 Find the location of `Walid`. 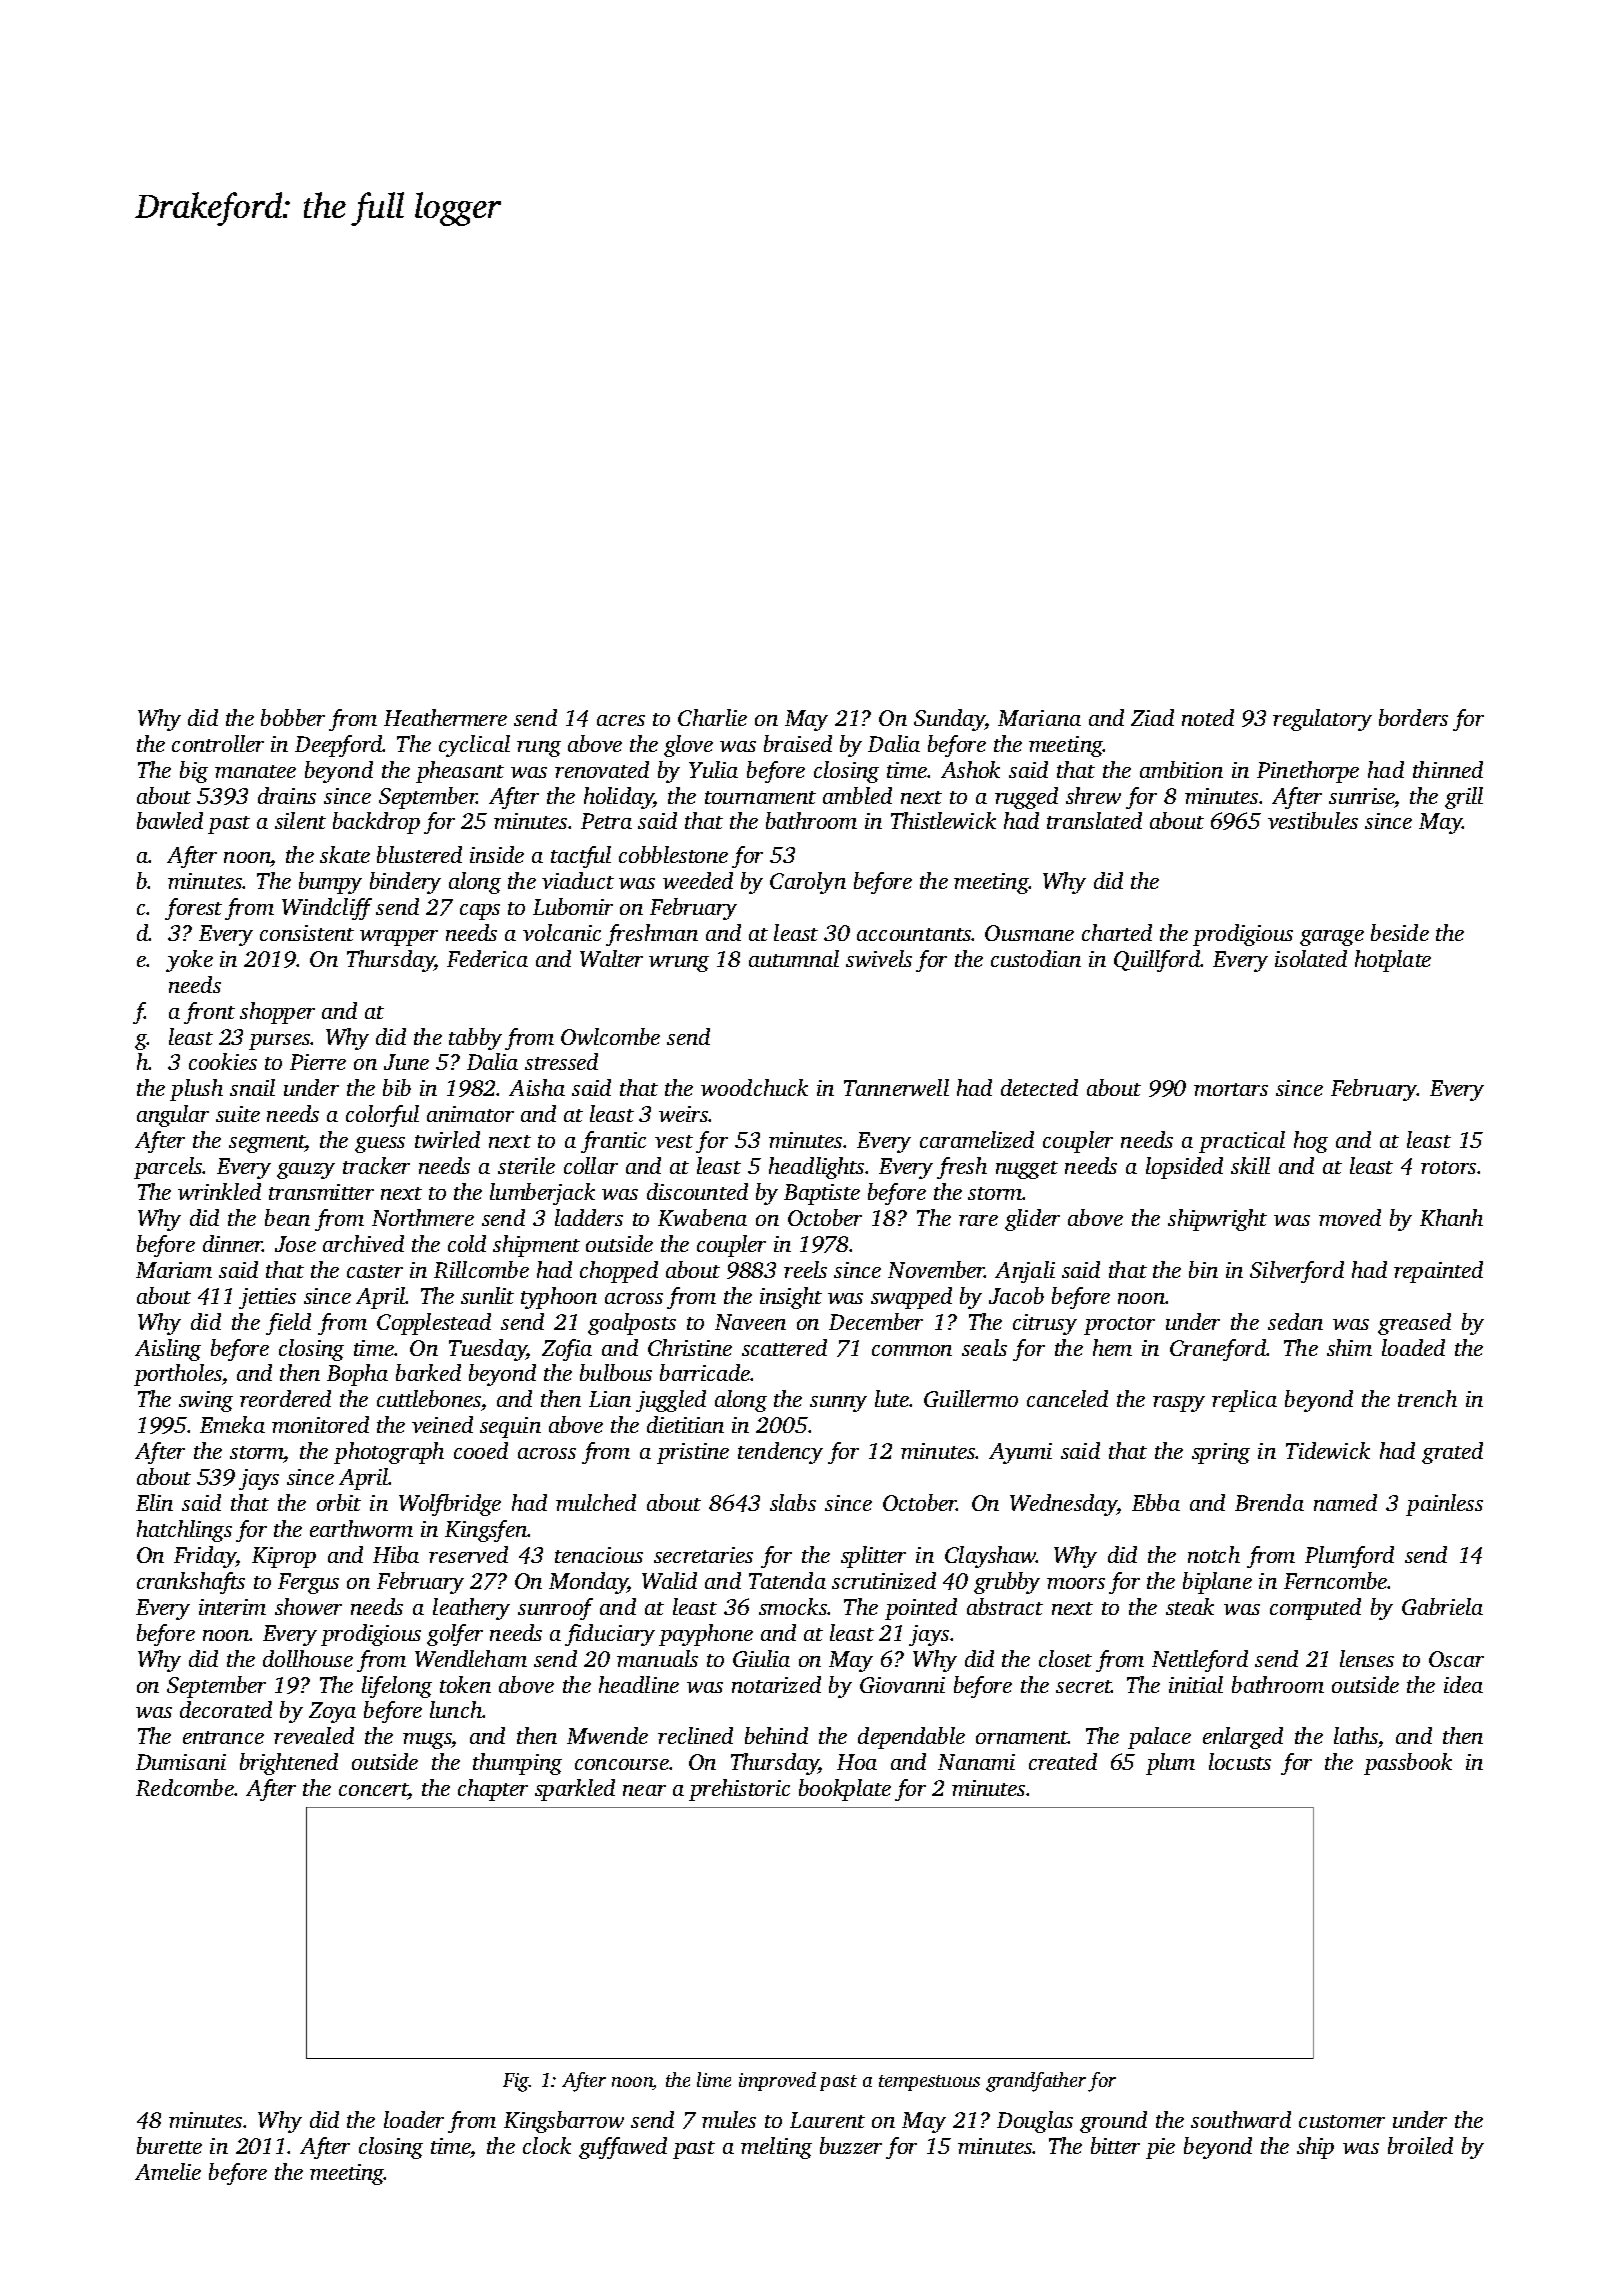

Walid is located at coordinates (669, 1580).
